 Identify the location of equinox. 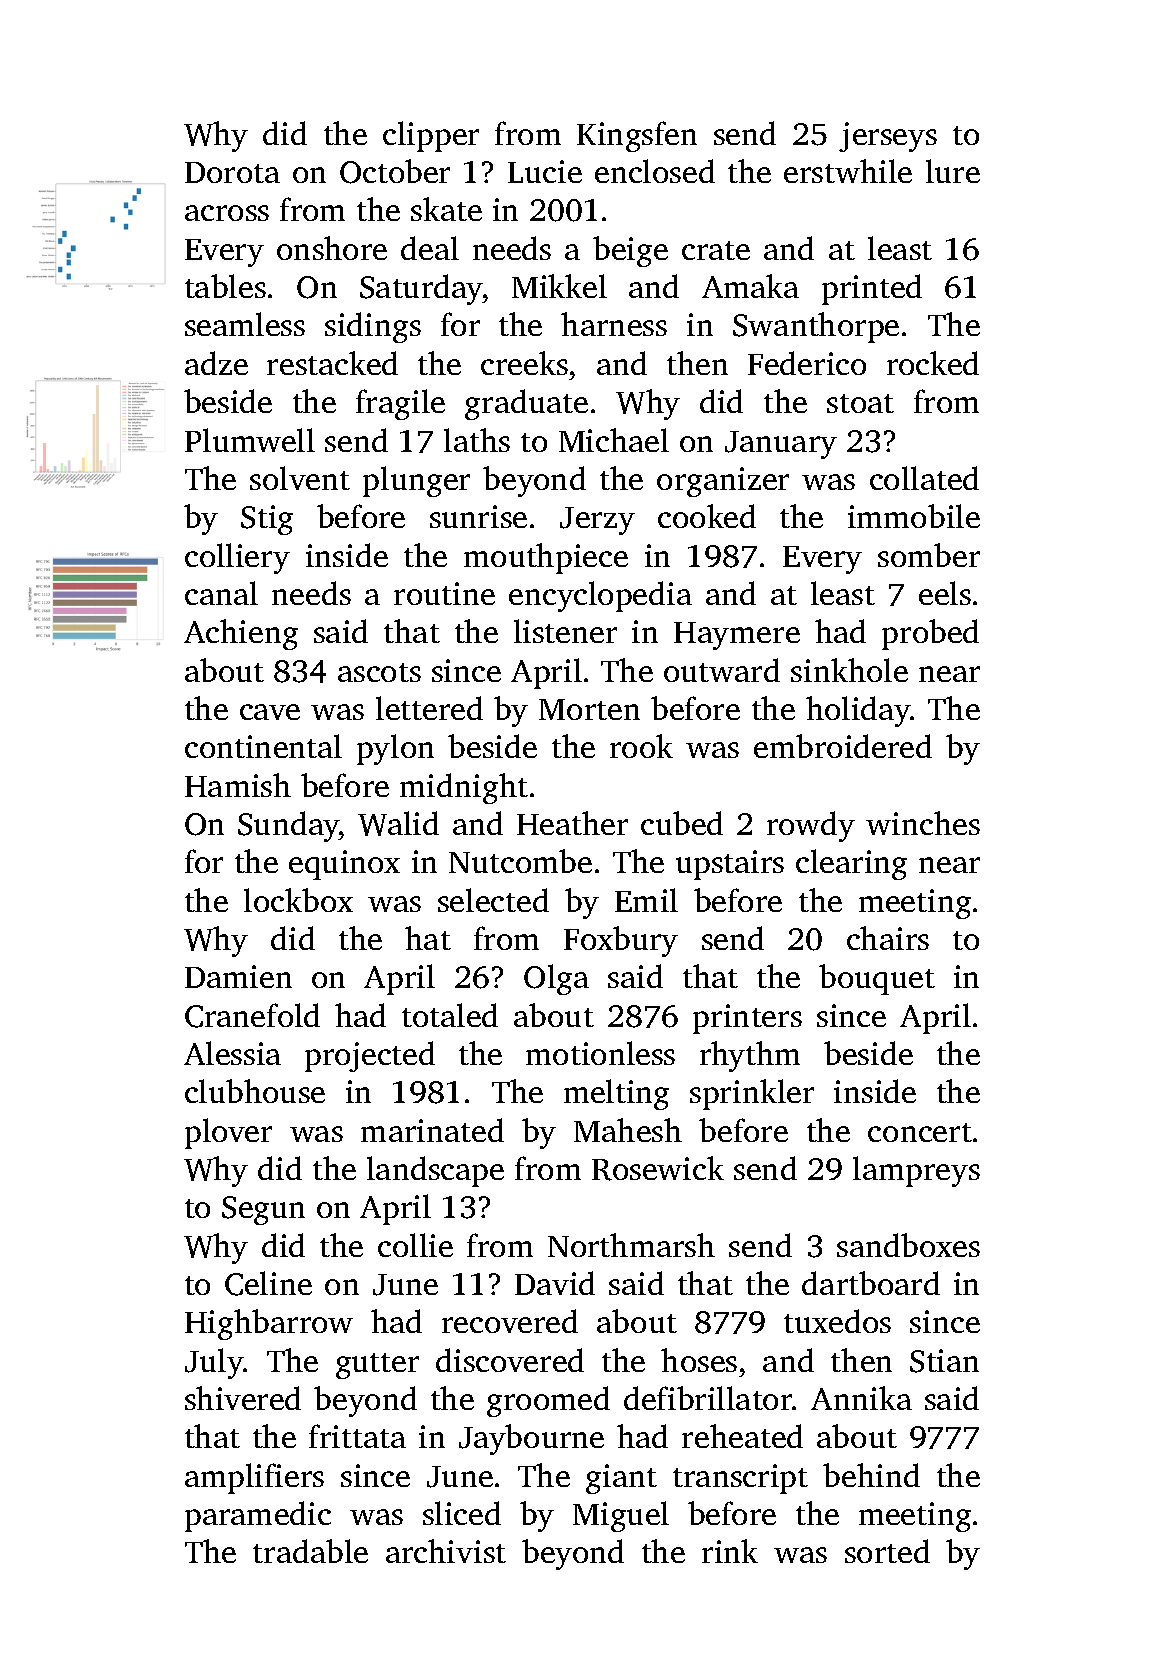
(344, 865).
